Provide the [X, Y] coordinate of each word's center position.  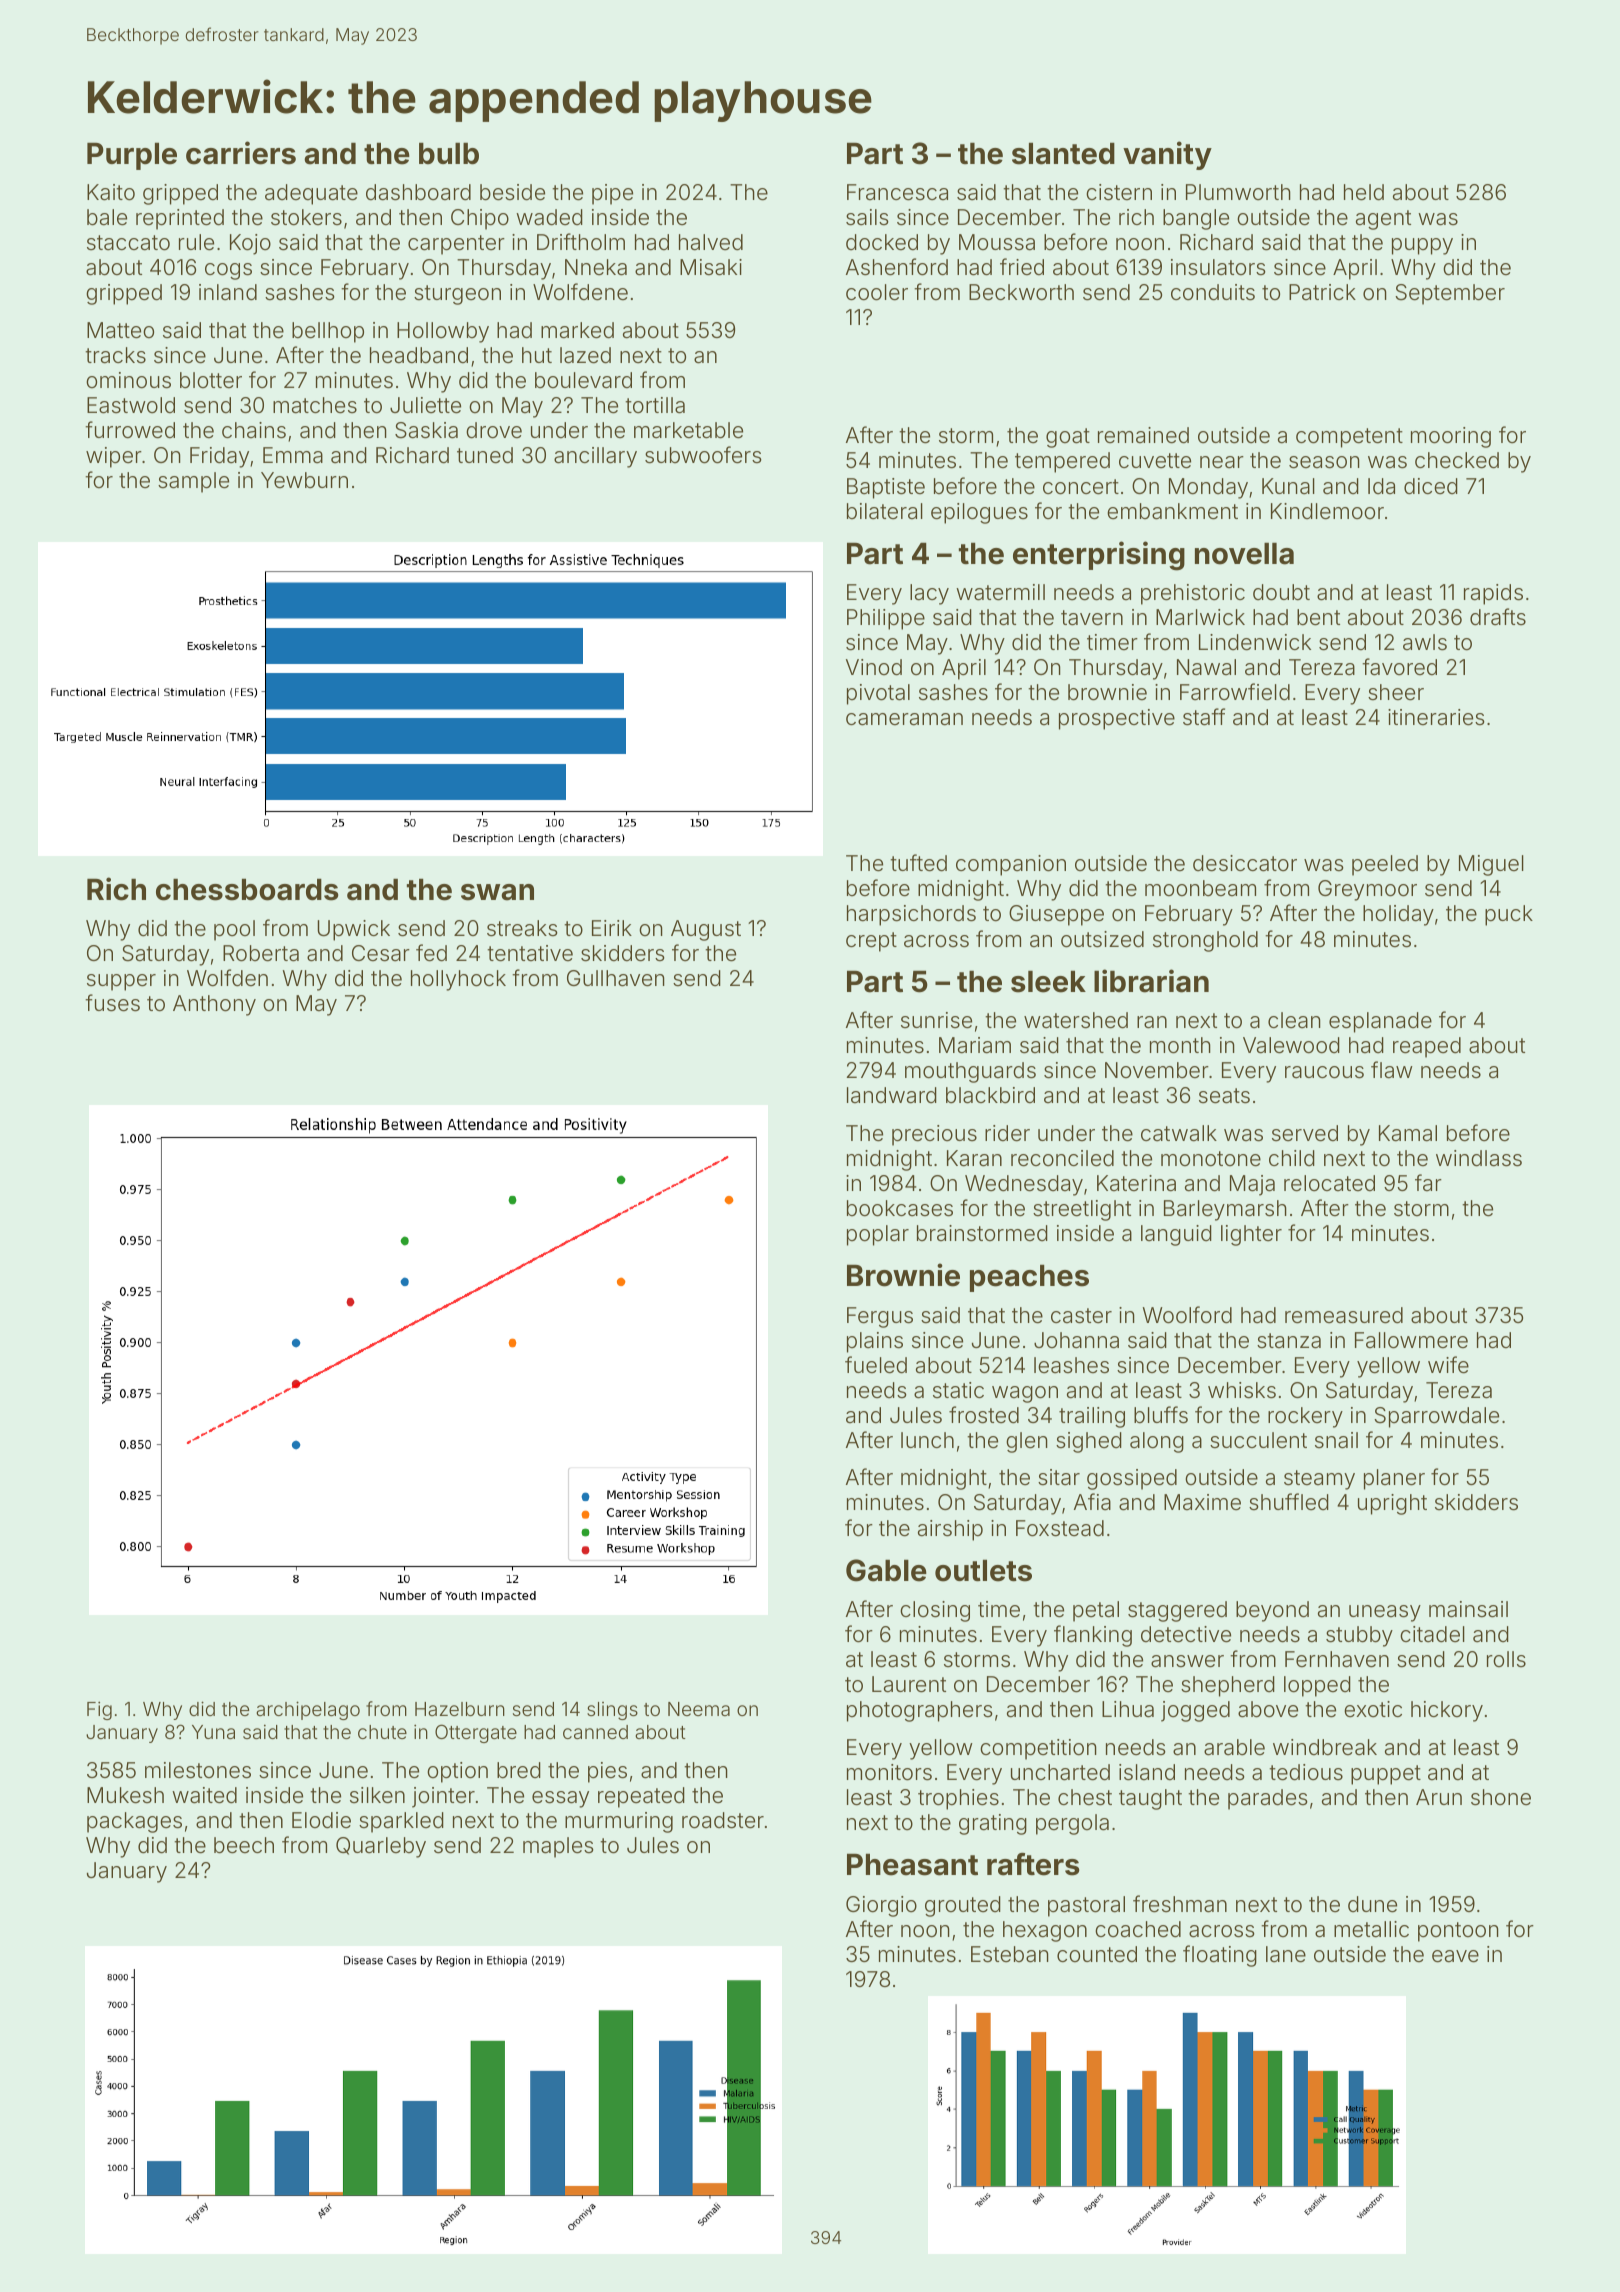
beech [244, 1845]
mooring [1451, 437]
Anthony [214, 1005]
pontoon [1458, 1932]
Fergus [880, 1317]
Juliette [425, 405]
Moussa [997, 242]
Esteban [1010, 1954]
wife [1448, 1365]
